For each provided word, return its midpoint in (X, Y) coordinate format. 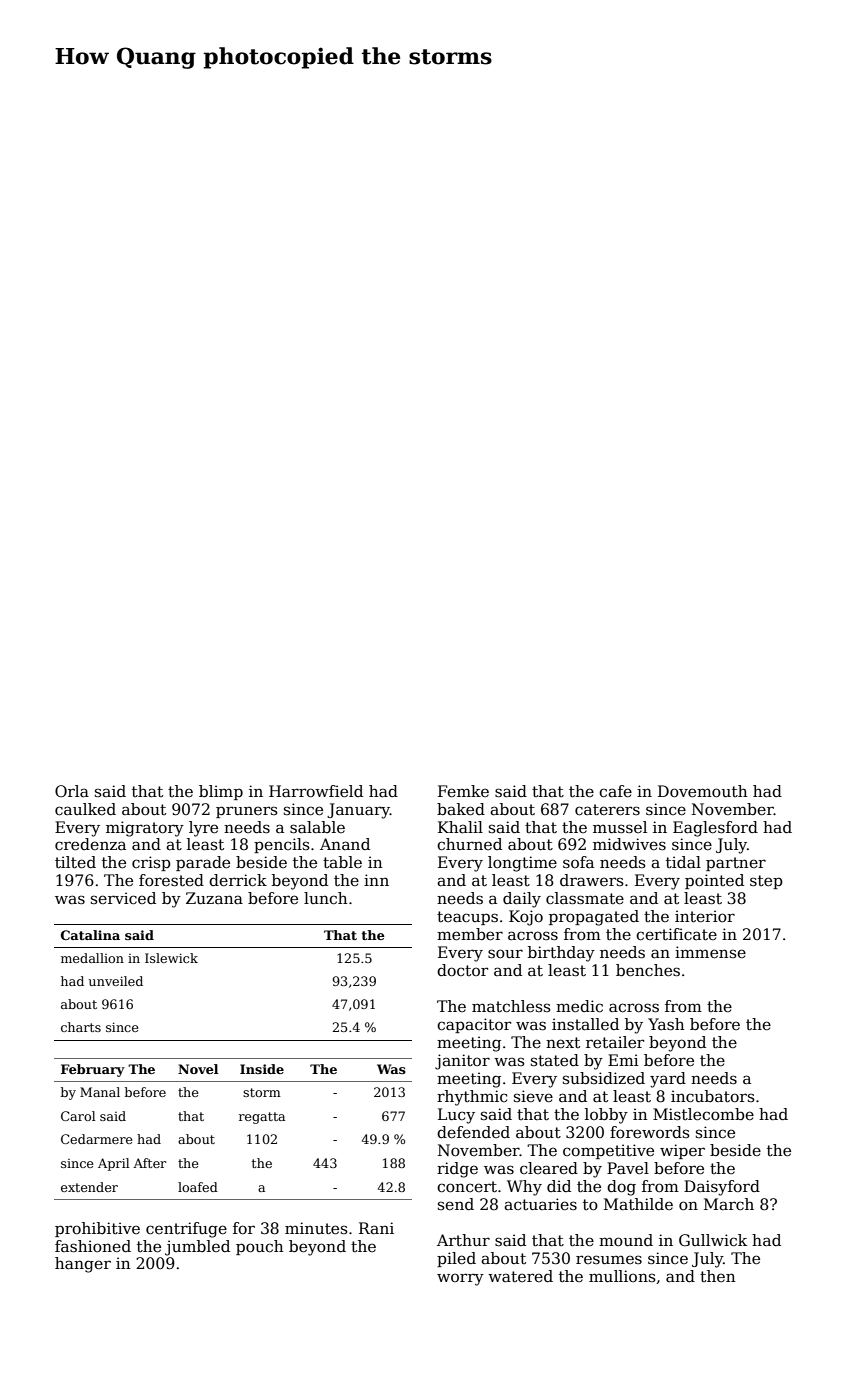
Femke (463, 791)
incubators (713, 1096)
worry (460, 1279)
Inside (262, 1069)
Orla (72, 791)
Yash (666, 1024)
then (718, 1276)
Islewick (171, 958)
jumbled (197, 1248)
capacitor (474, 1025)
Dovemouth (703, 791)
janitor (462, 1062)
